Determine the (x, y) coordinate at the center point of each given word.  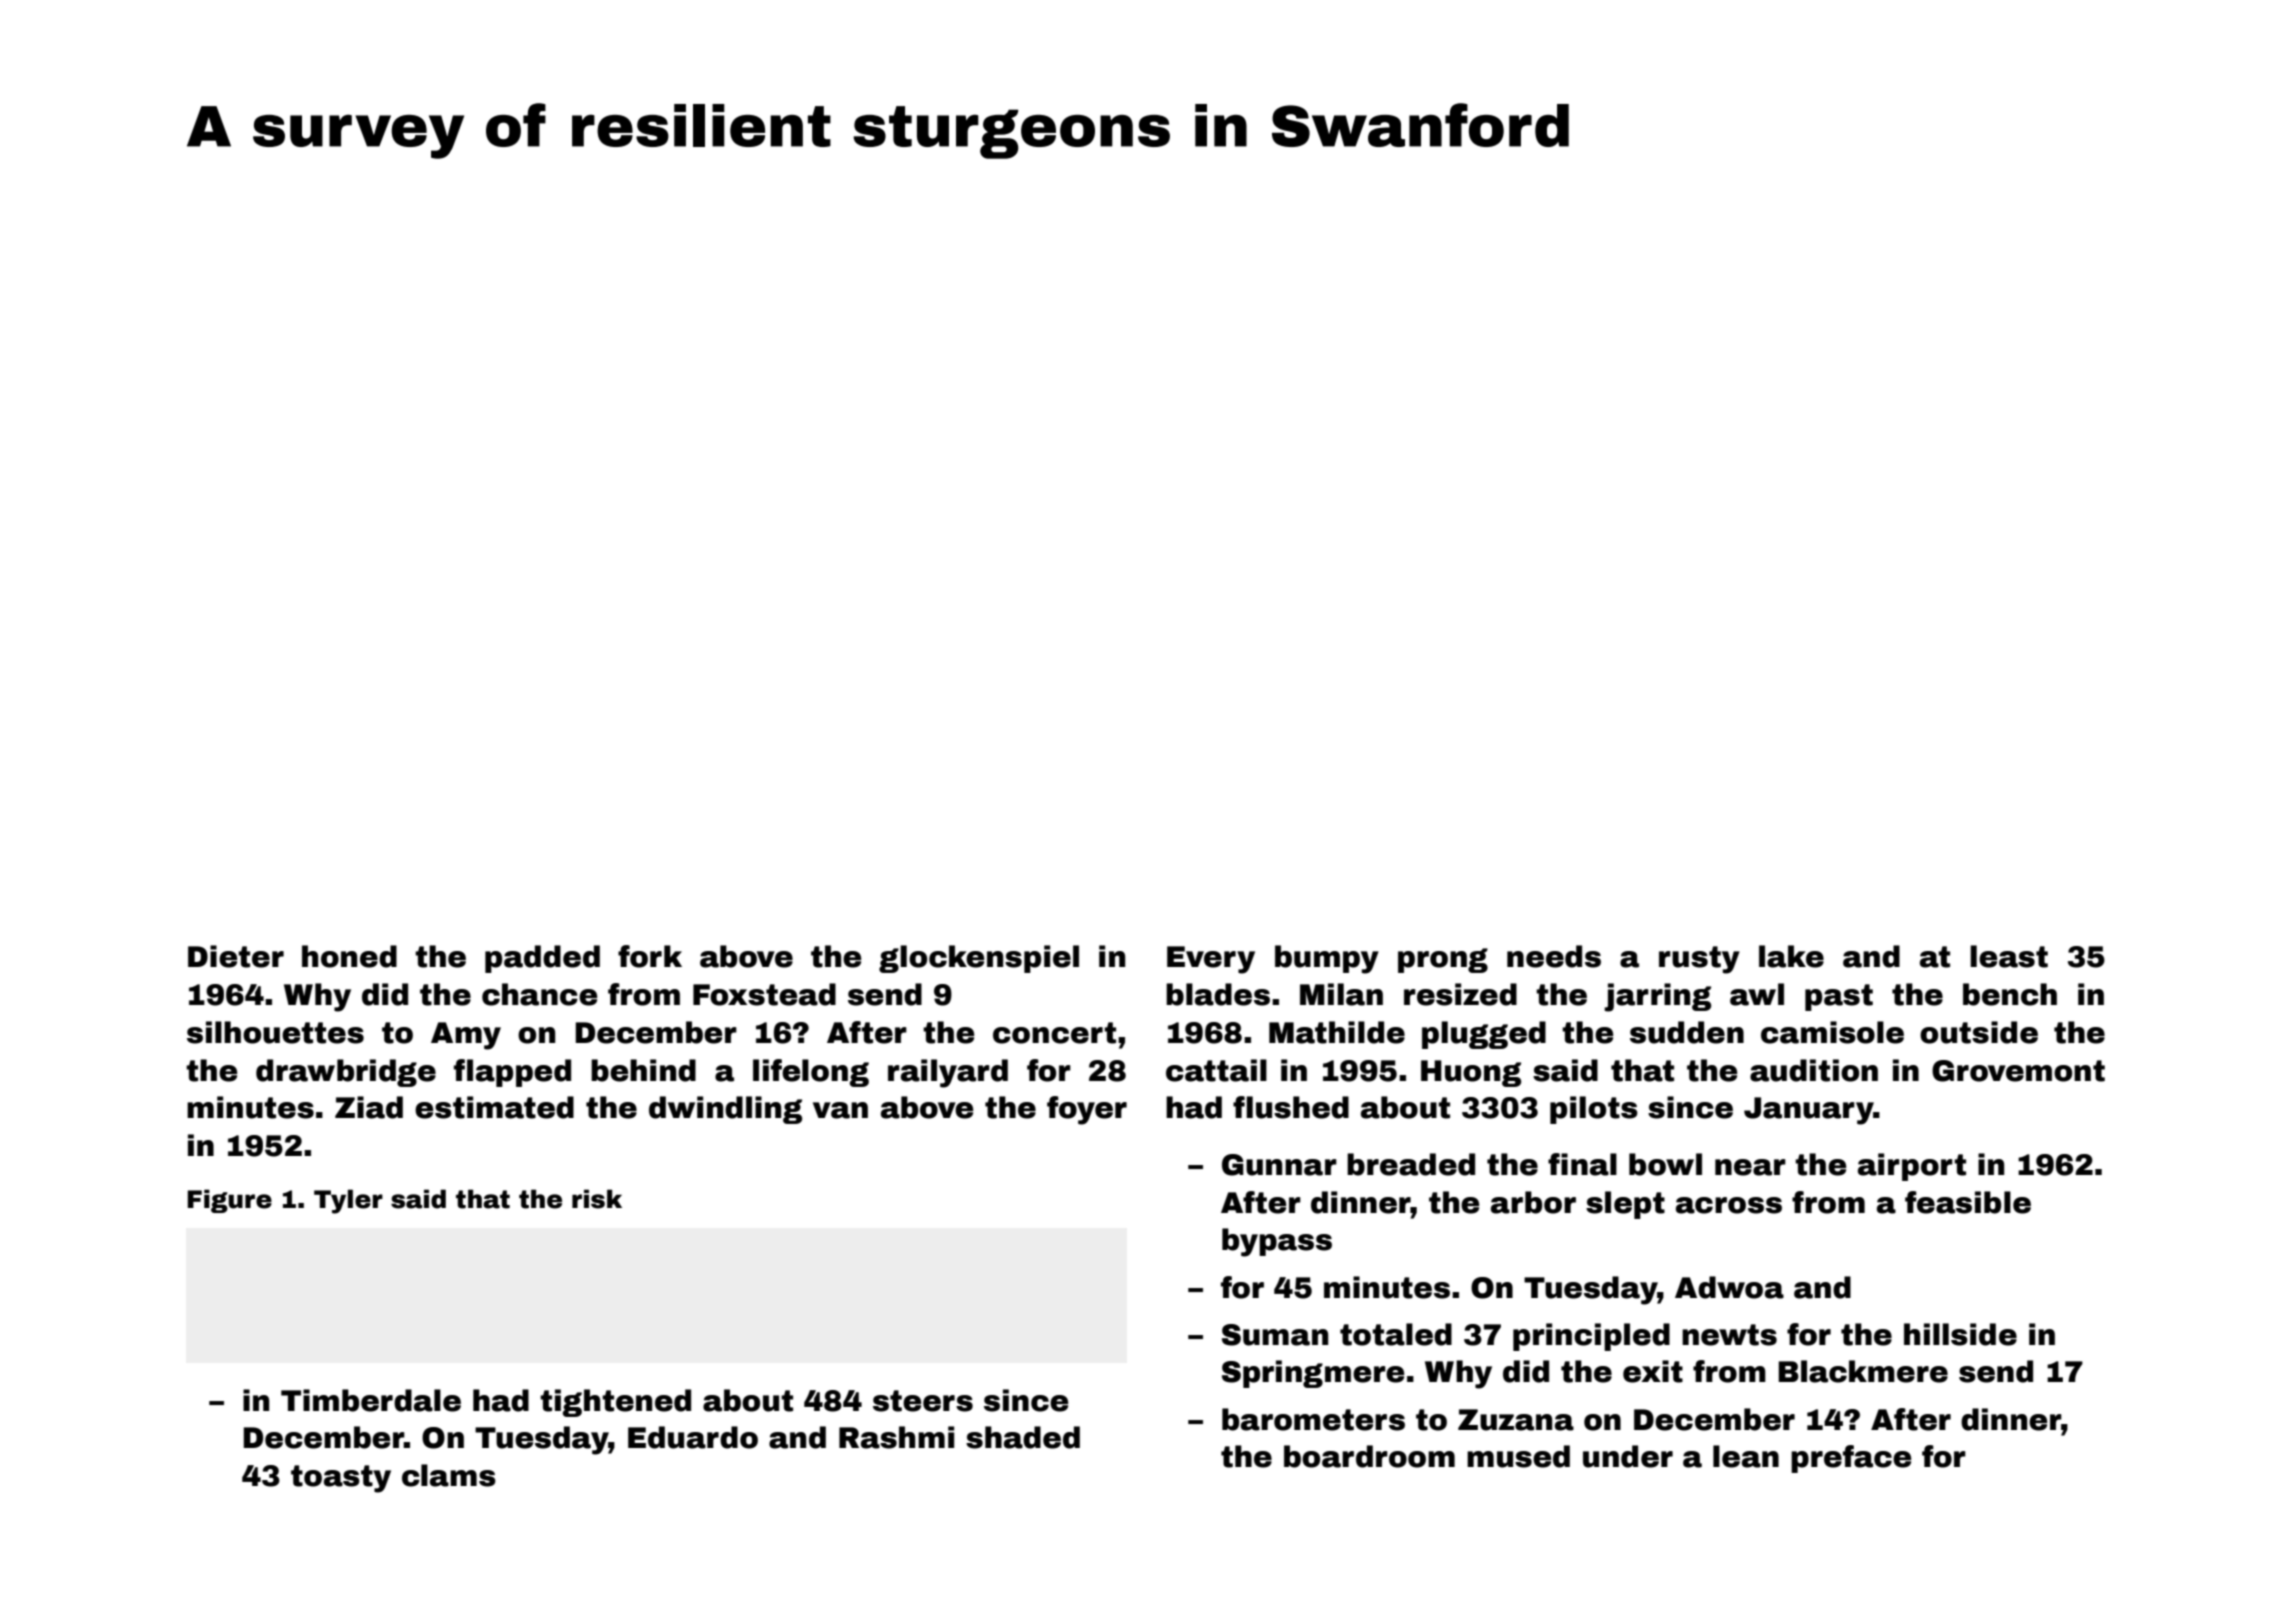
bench (2010, 994)
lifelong (811, 1073)
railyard (948, 1073)
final (1582, 1164)
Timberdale (371, 1400)
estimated (494, 1107)
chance (539, 994)
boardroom (1369, 1456)
